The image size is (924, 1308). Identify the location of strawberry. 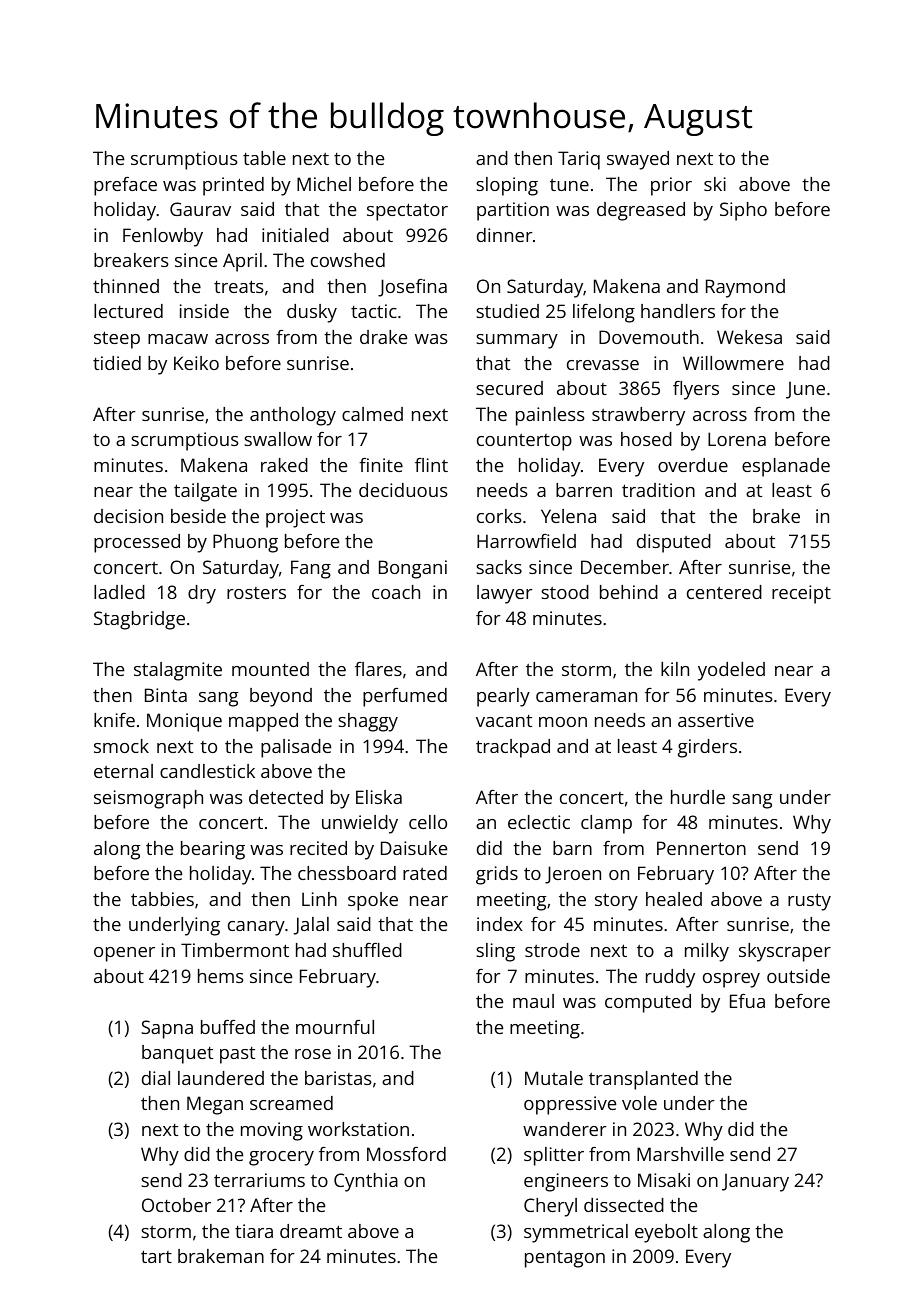
(638, 416).
